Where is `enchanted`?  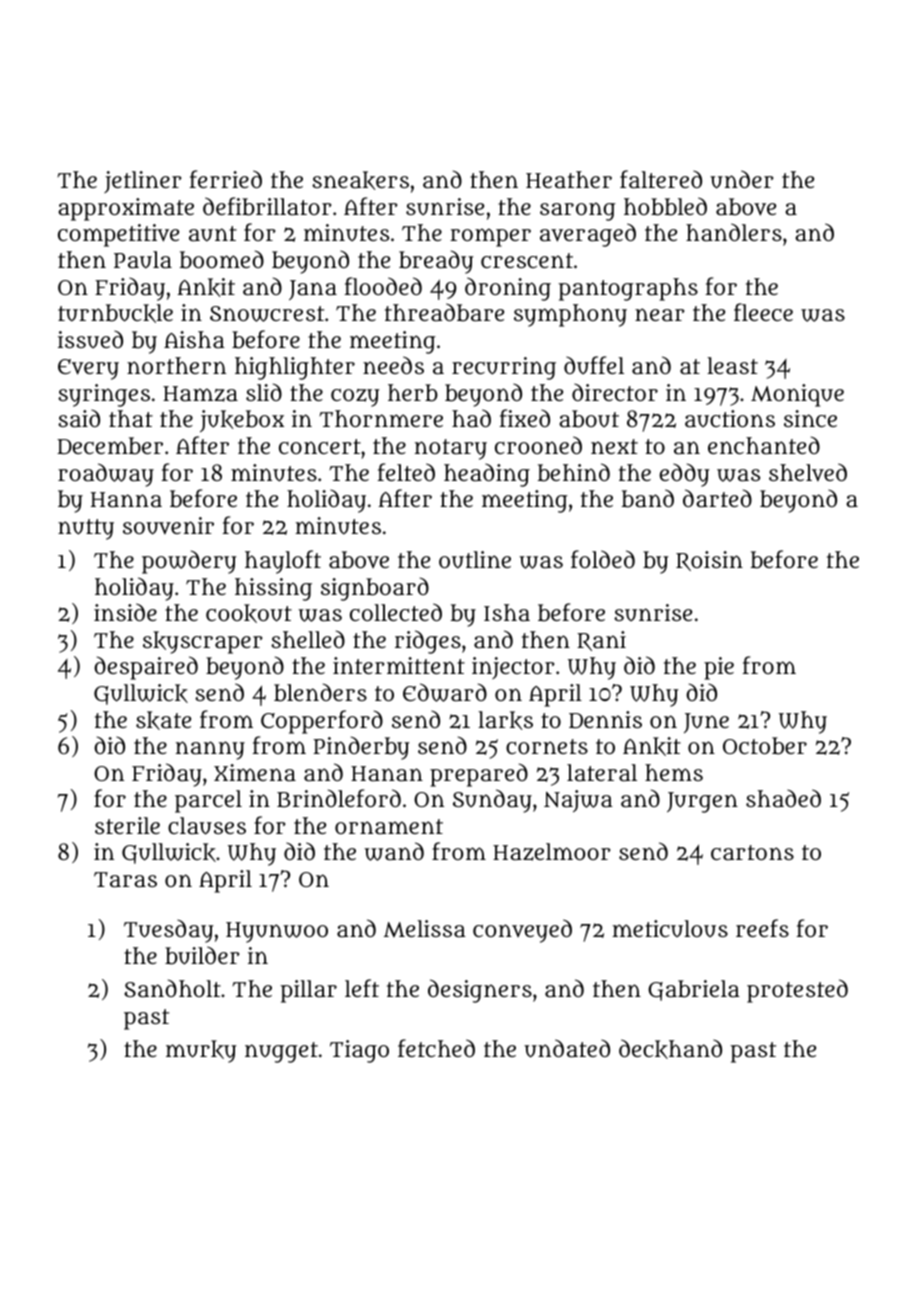
enchanted is located at coordinates (764, 445).
